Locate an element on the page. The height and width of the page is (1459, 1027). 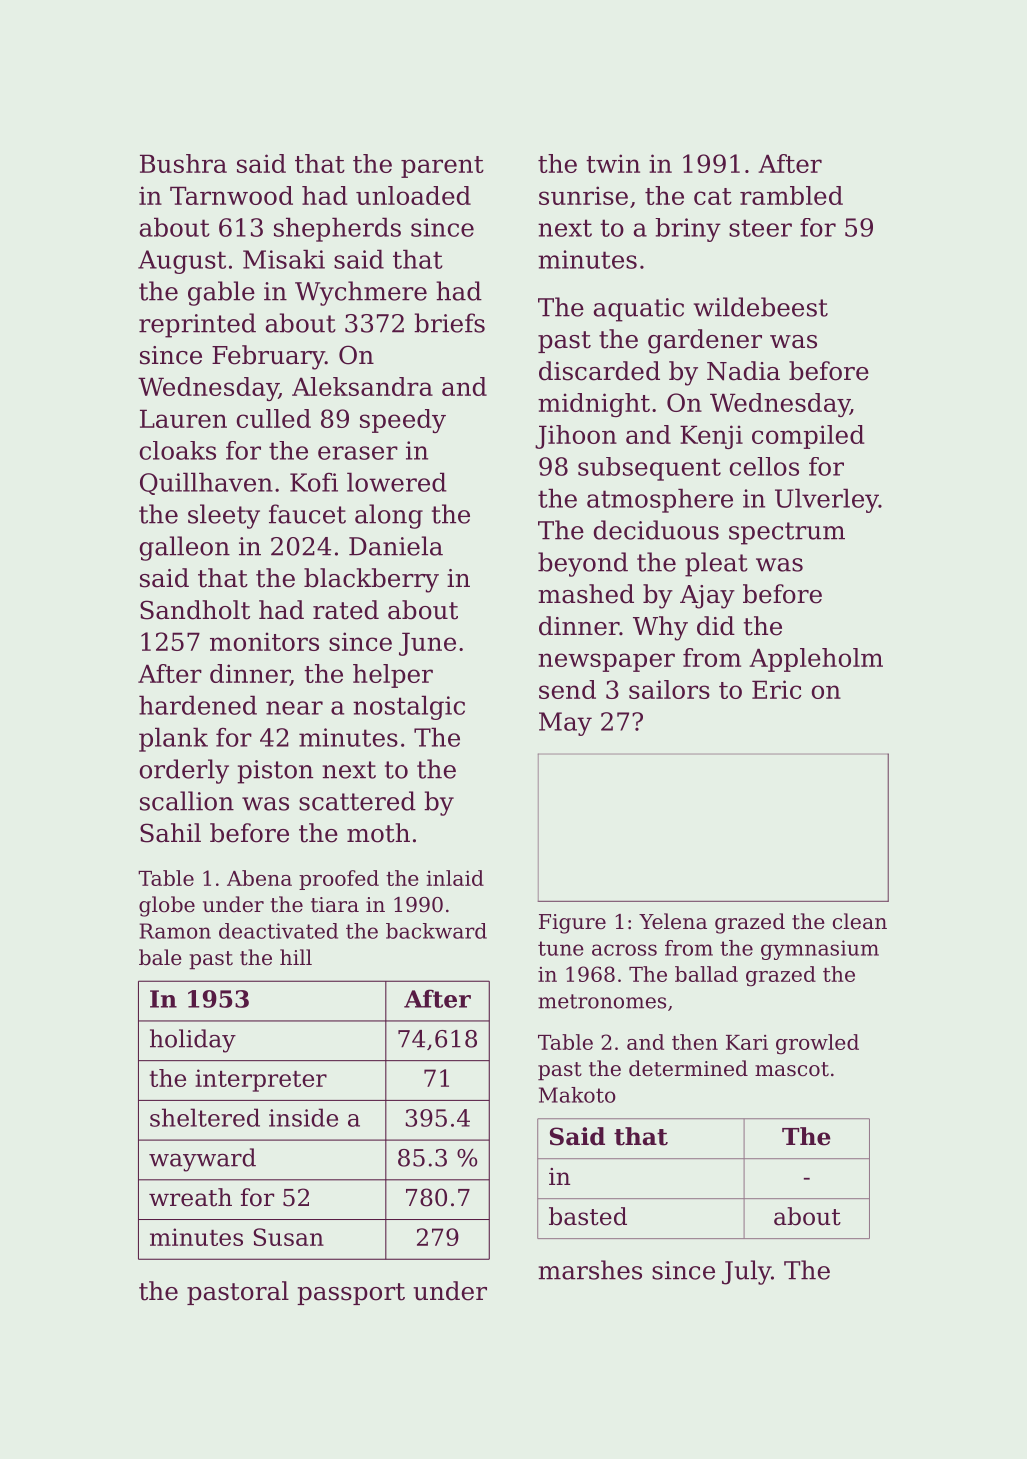
nostalgic is located at coordinates (409, 707).
